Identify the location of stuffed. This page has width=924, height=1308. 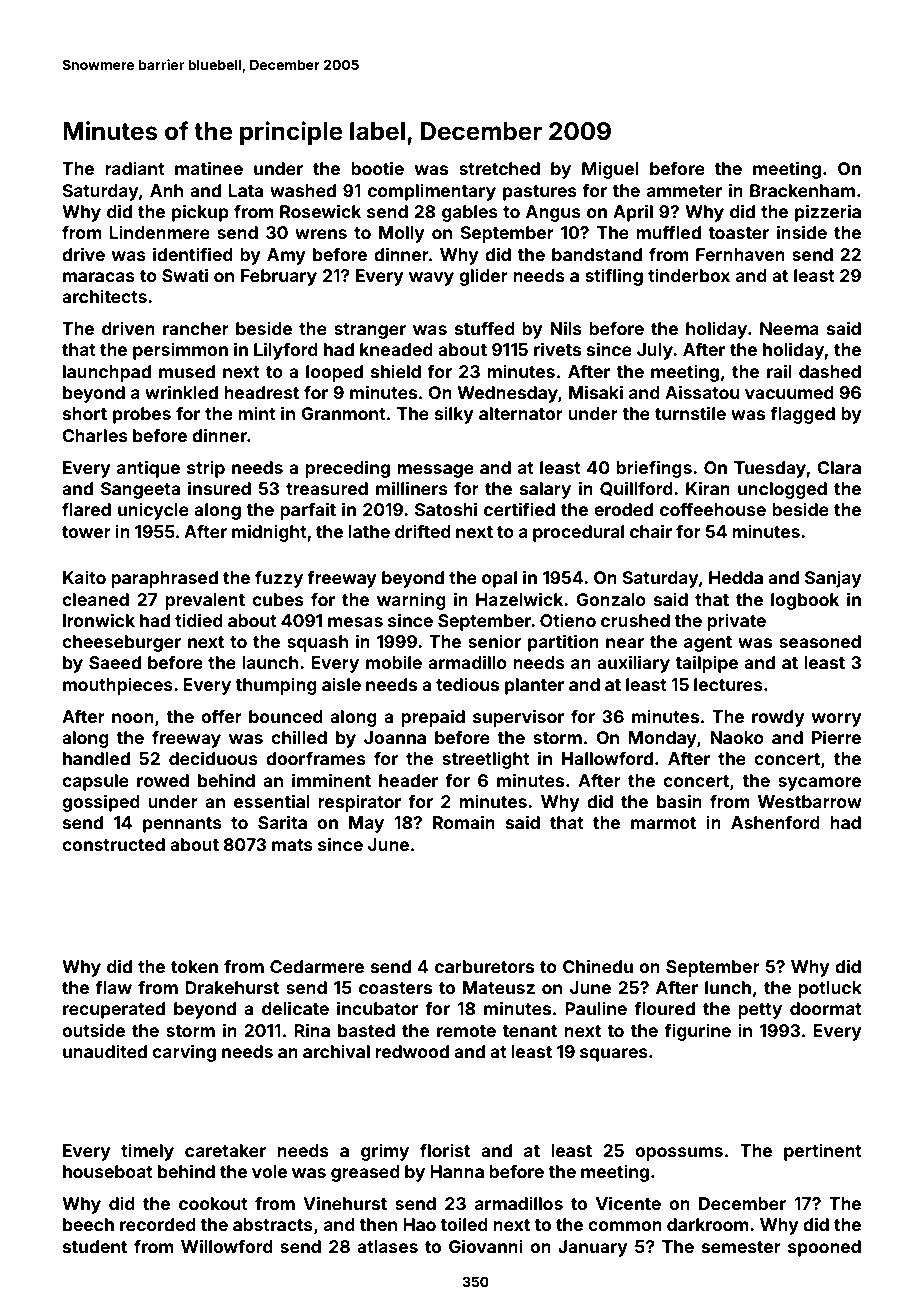
(485, 328).
